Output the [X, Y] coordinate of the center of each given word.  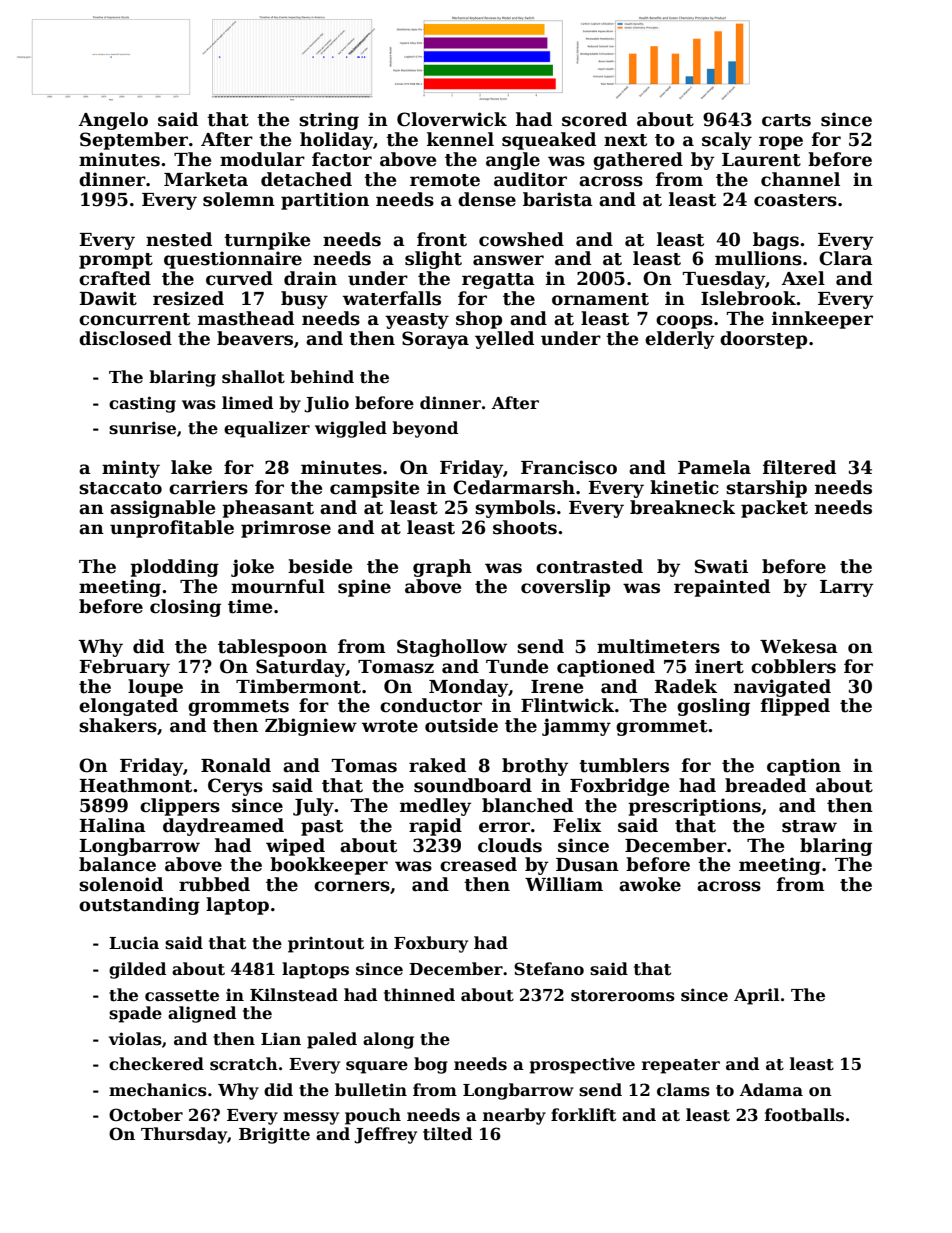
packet [774, 509]
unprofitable [172, 529]
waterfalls [392, 298]
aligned [202, 1014]
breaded [765, 785]
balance [117, 864]
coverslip [565, 588]
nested [179, 239]
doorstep [763, 340]
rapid [435, 827]
